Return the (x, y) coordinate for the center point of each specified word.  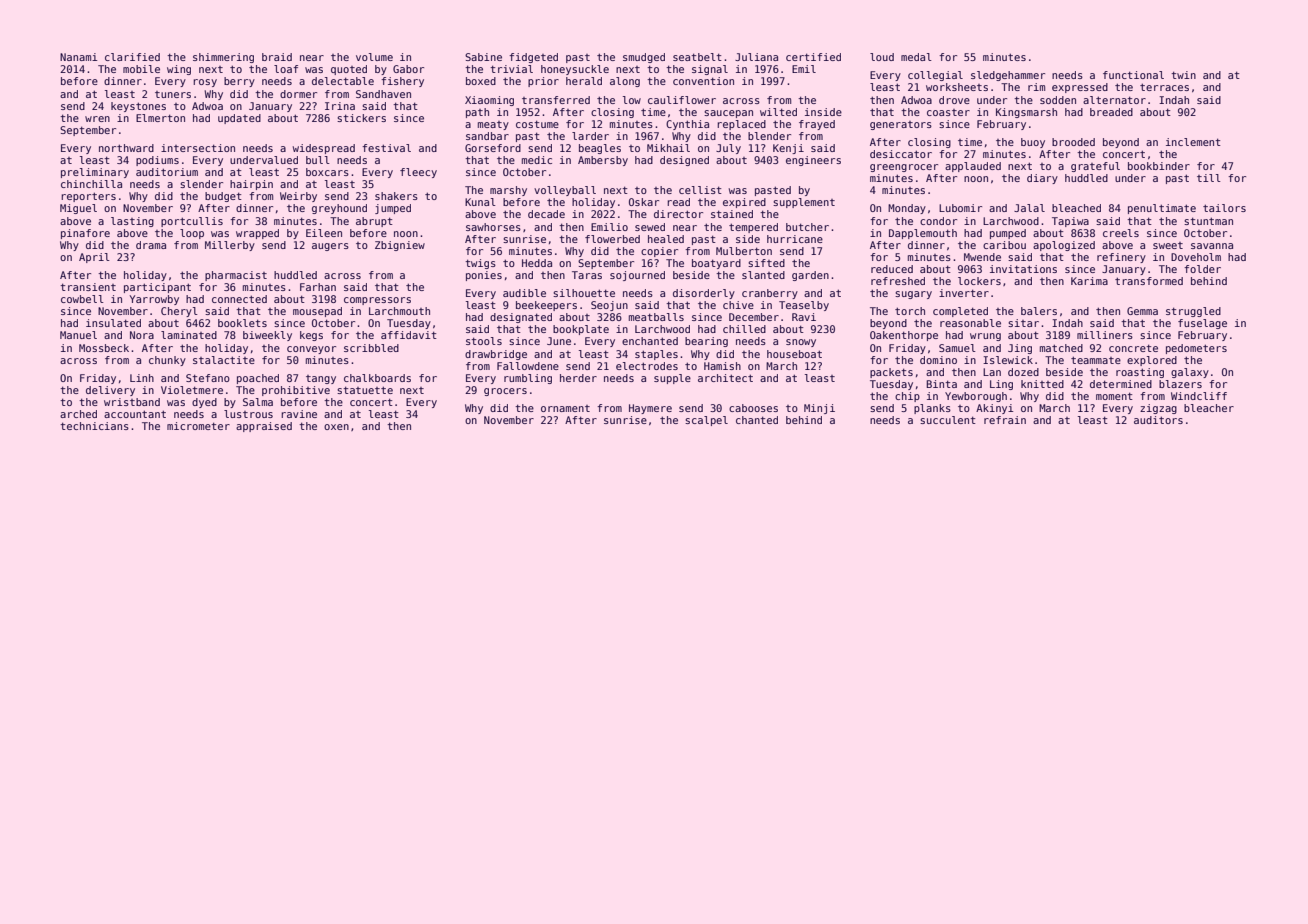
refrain (1005, 420)
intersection (198, 148)
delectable (343, 81)
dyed (204, 403)
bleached (1076, 208)
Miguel (78, 209)
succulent (948, 420)
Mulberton (744, 251)
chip (907, 397)
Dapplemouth (923, 234)
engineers (813, 161)
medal (916, 57)
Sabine (483, 57)
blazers (1180, 384)
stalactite (224, 360)
